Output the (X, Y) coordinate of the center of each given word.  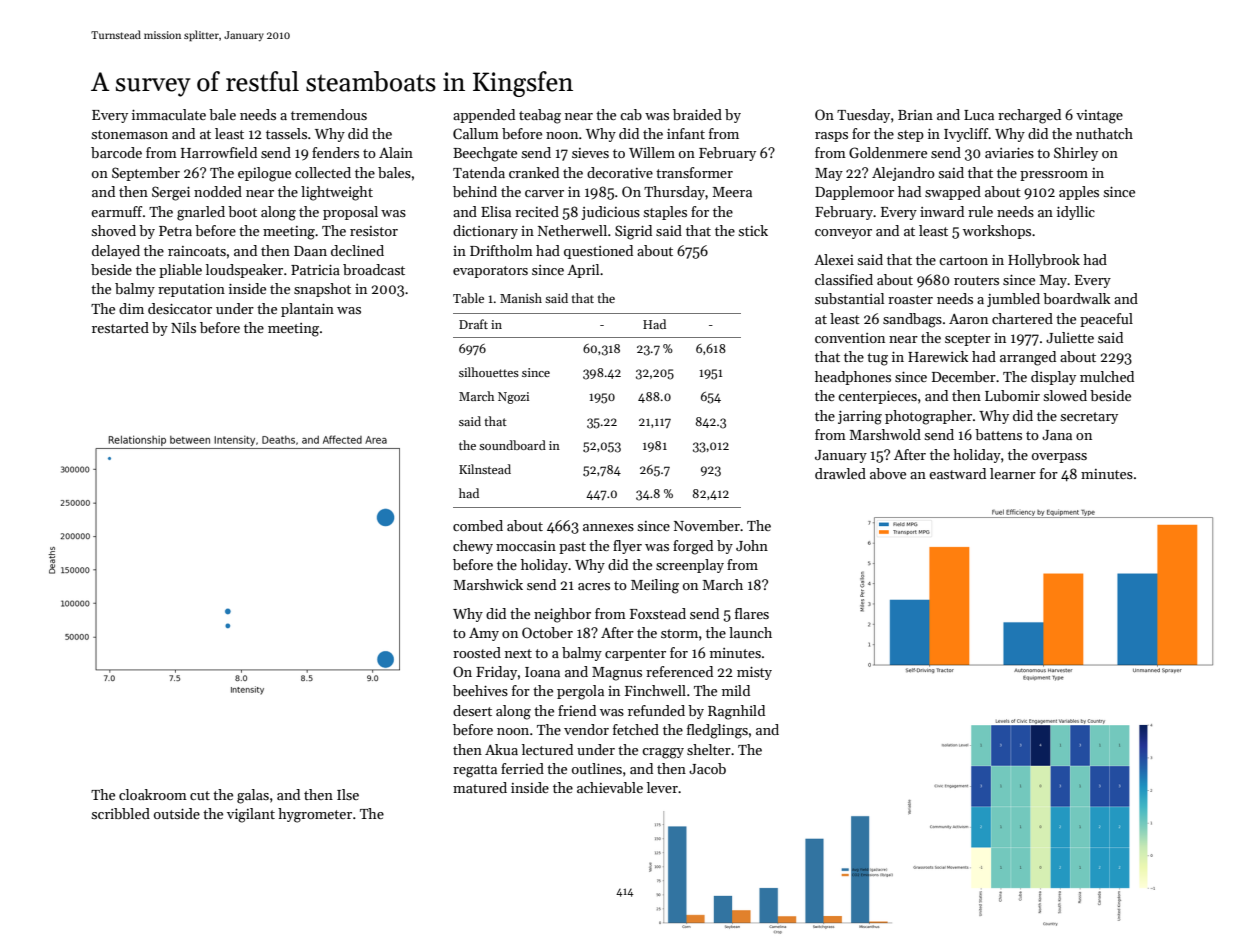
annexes (608, 527)
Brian (915, 115)
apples (1079, 193)
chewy (473, 547)
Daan (310, 251)
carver (544, 193)
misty (754, 673)
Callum (476, 133)
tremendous (329, 114)
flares (752, 613)
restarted (120, 327)
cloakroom (153, 794)
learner (1013, 473)
